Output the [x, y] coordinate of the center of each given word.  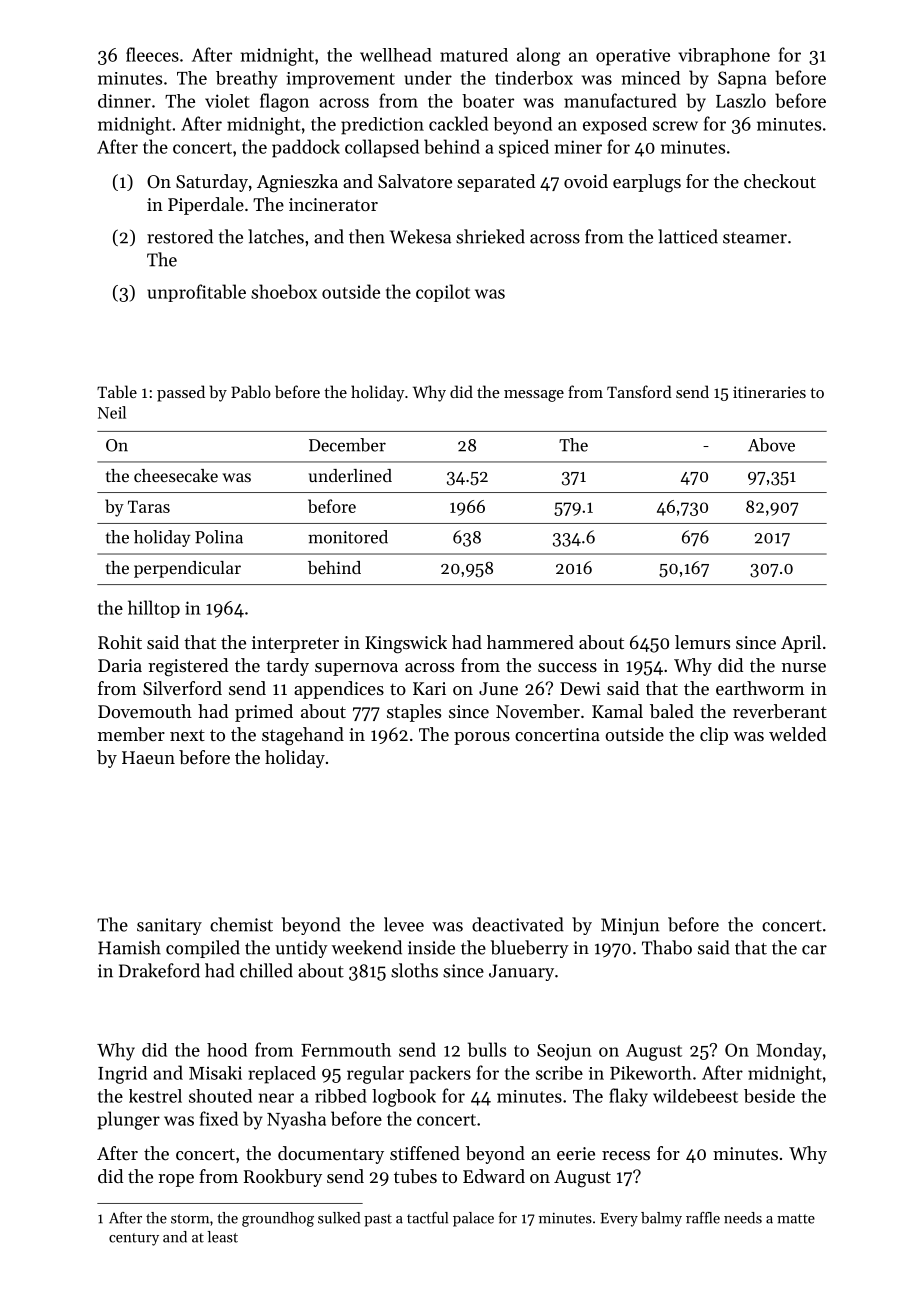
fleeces [152, 54]
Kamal [617, 711]
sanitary [169, 926]
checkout [780, 181]
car [814, 950]
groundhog [278, 1219]
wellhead [396, 55]
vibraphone [724, 57]
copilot [443, 293]
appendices [339, 690]
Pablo [251, 391]
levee [404, 924]
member [131, 734]
